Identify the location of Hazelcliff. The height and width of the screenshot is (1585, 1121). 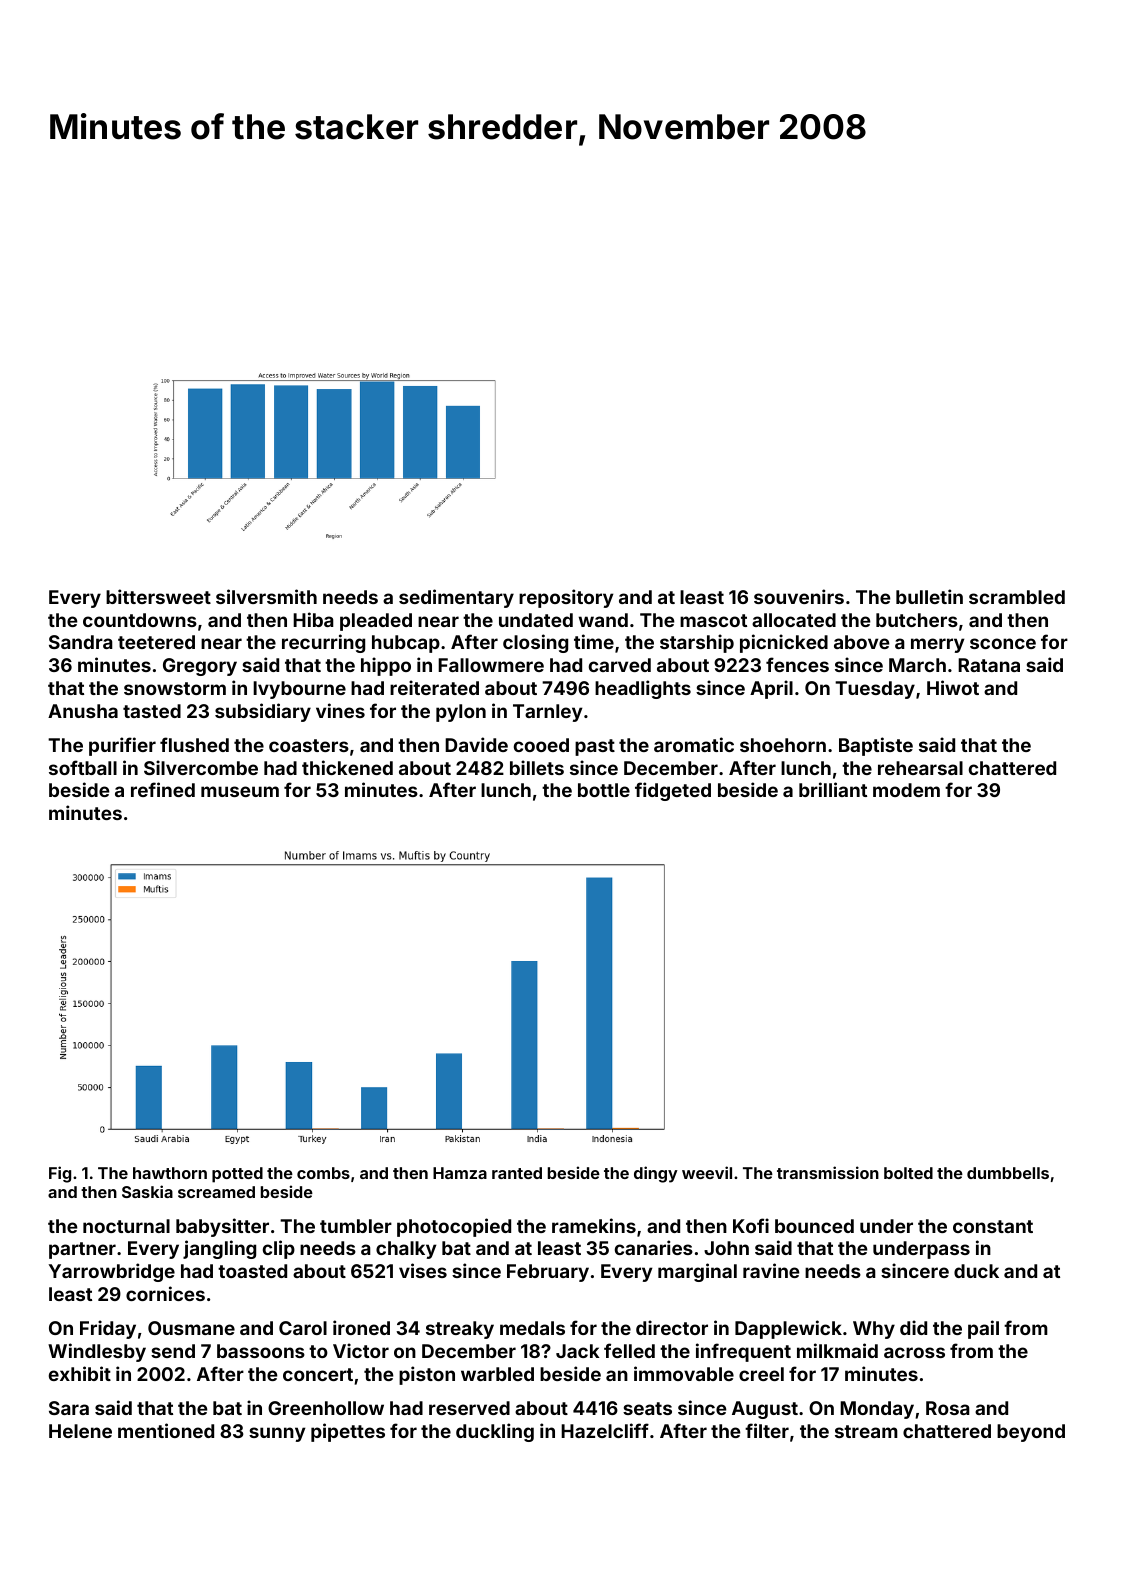
(605, 1430).
